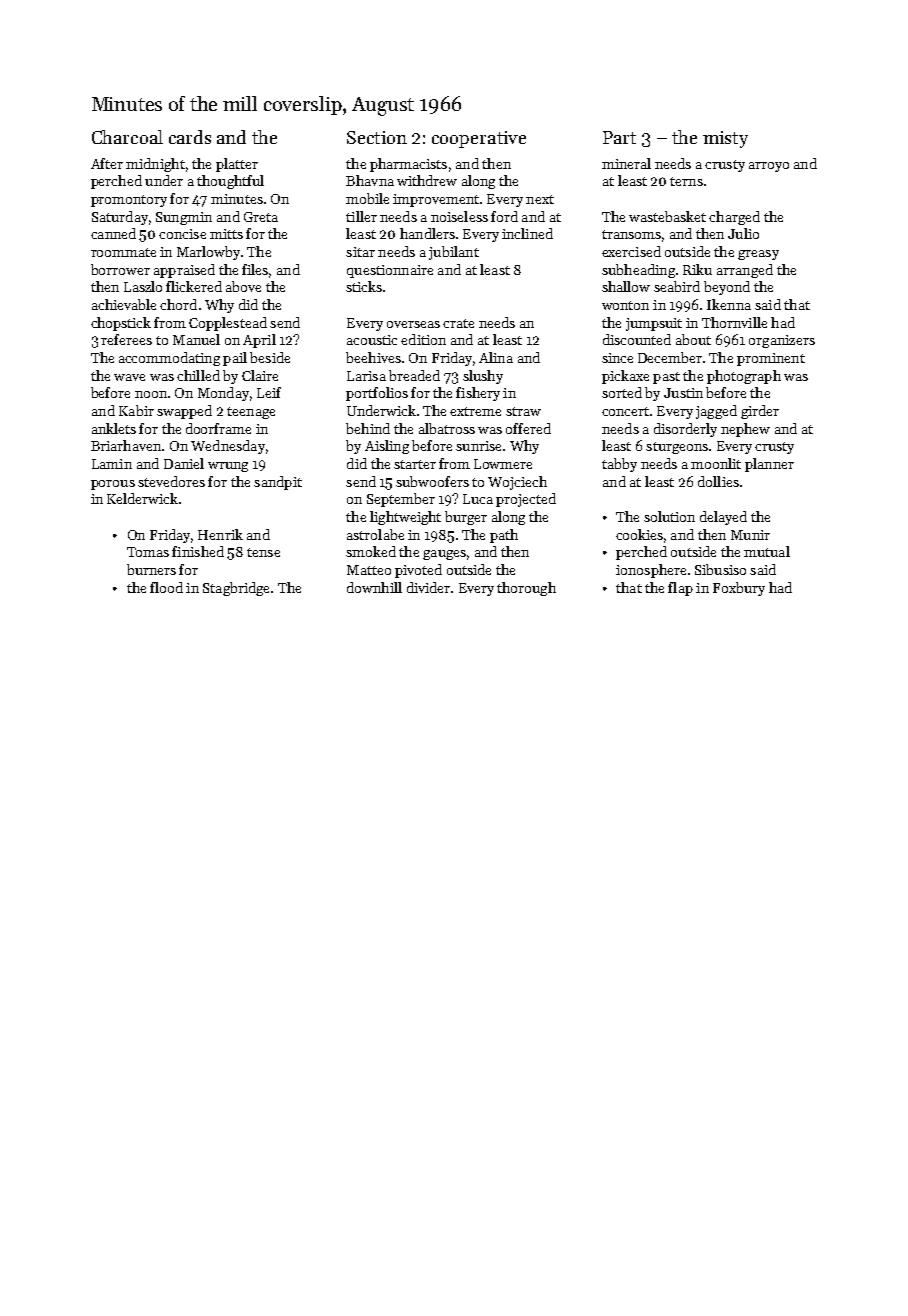  What do you see at coordinates (190, 137) in the screenshot?
I see `cards` at bounding box center [190, 137].
